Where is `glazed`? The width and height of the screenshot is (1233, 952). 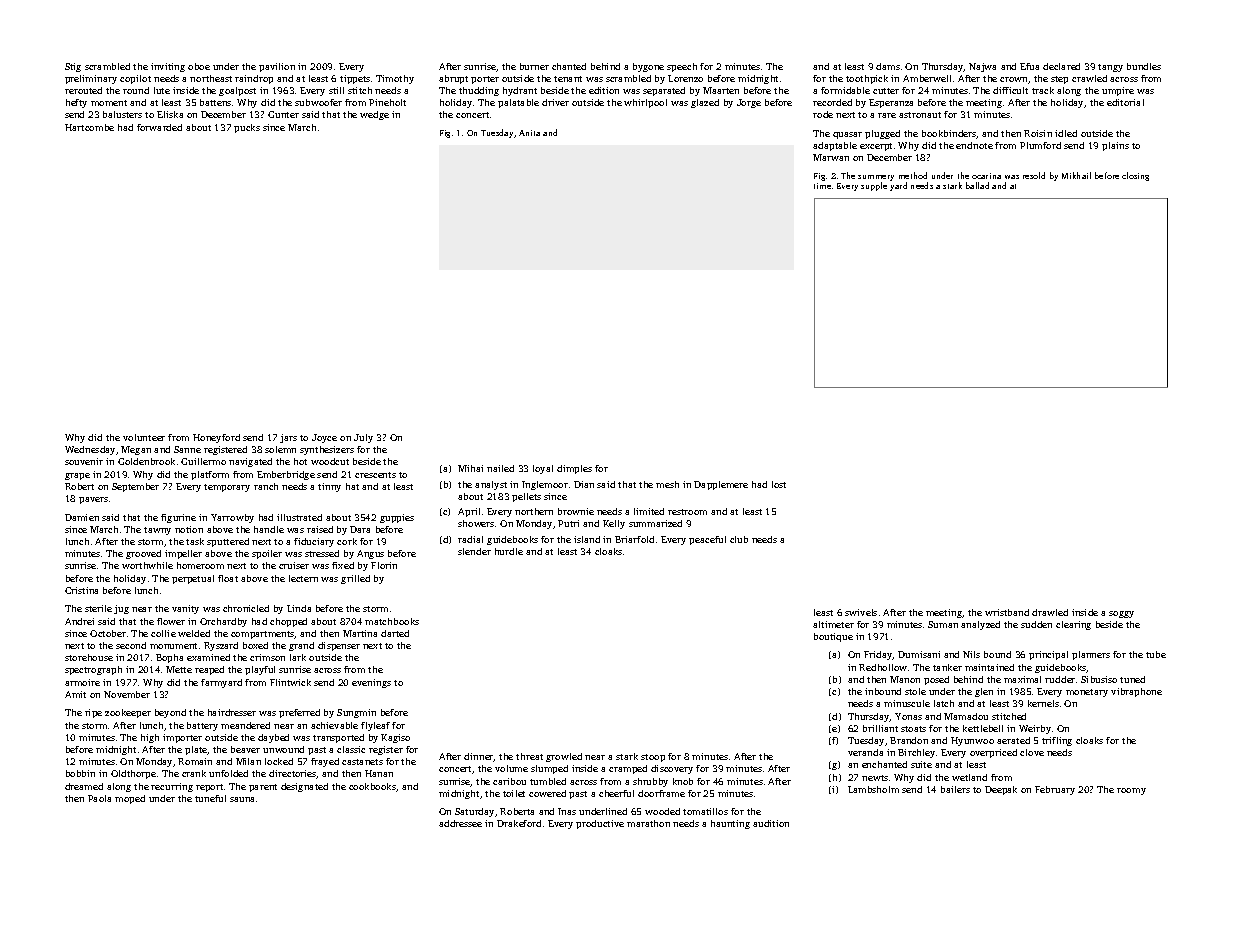
glazed is located at coordinates (705, 103).
